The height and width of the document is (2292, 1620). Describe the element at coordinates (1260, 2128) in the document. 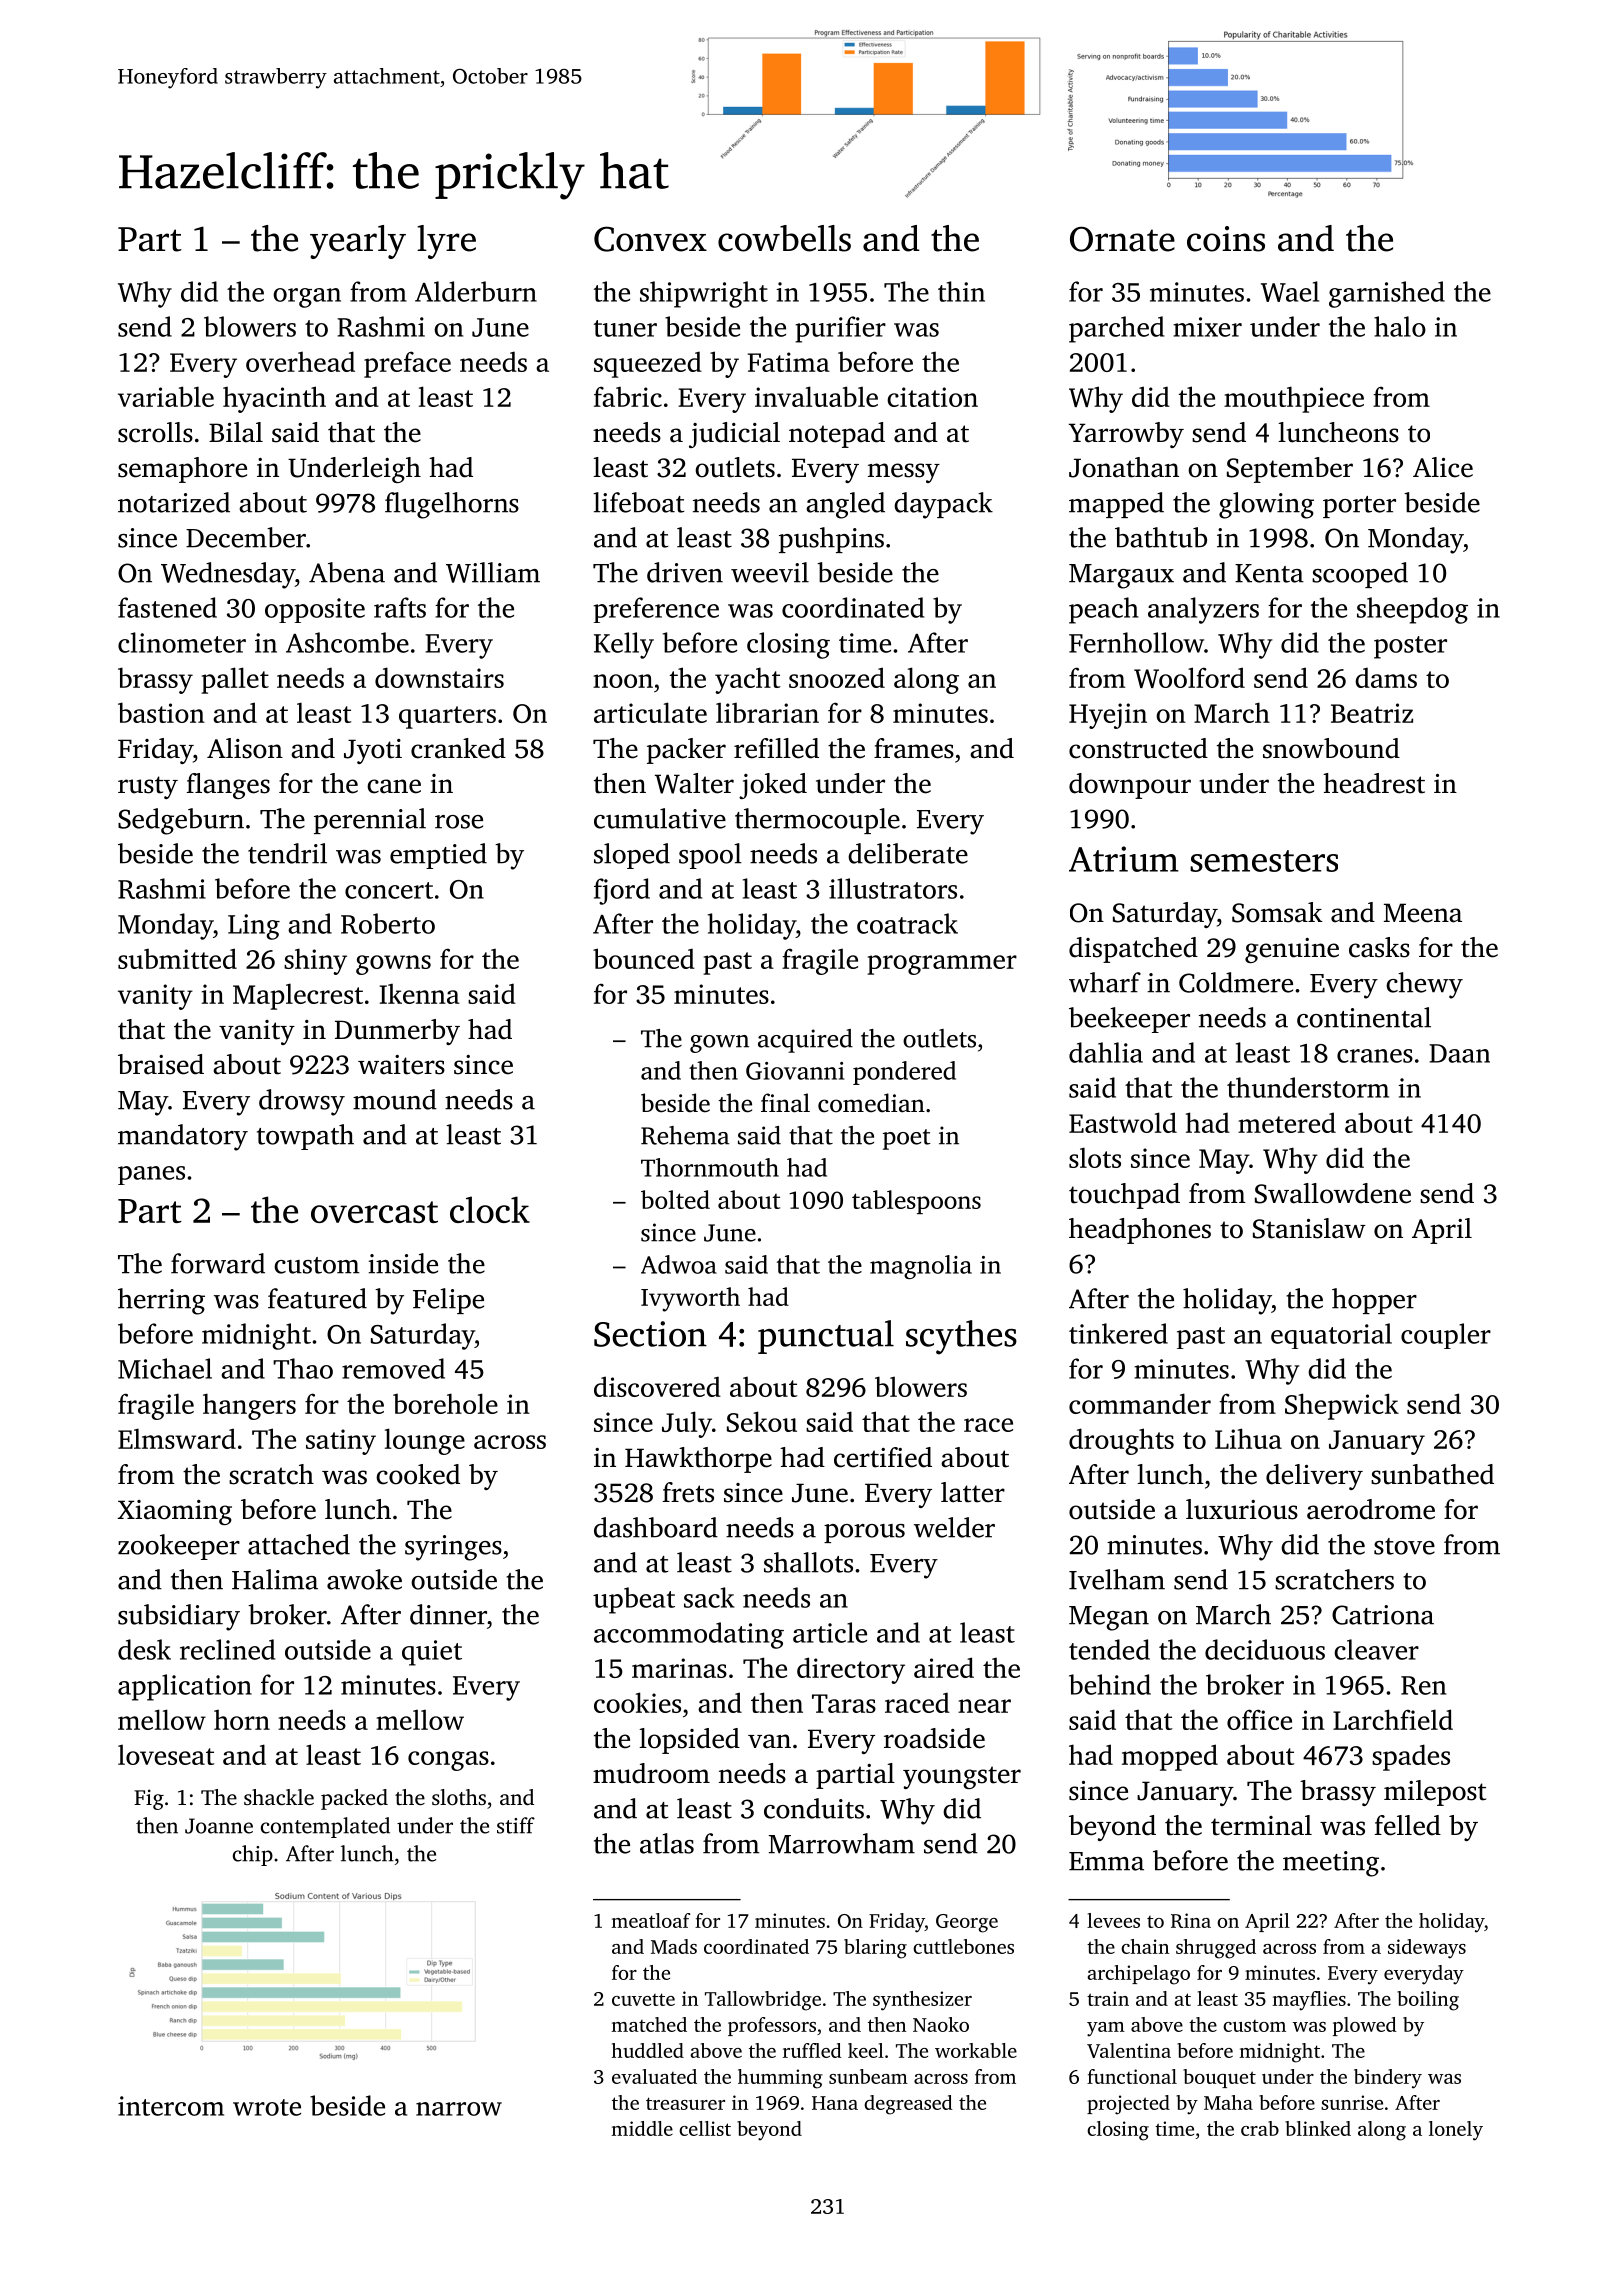

I see `crab` at that location.
